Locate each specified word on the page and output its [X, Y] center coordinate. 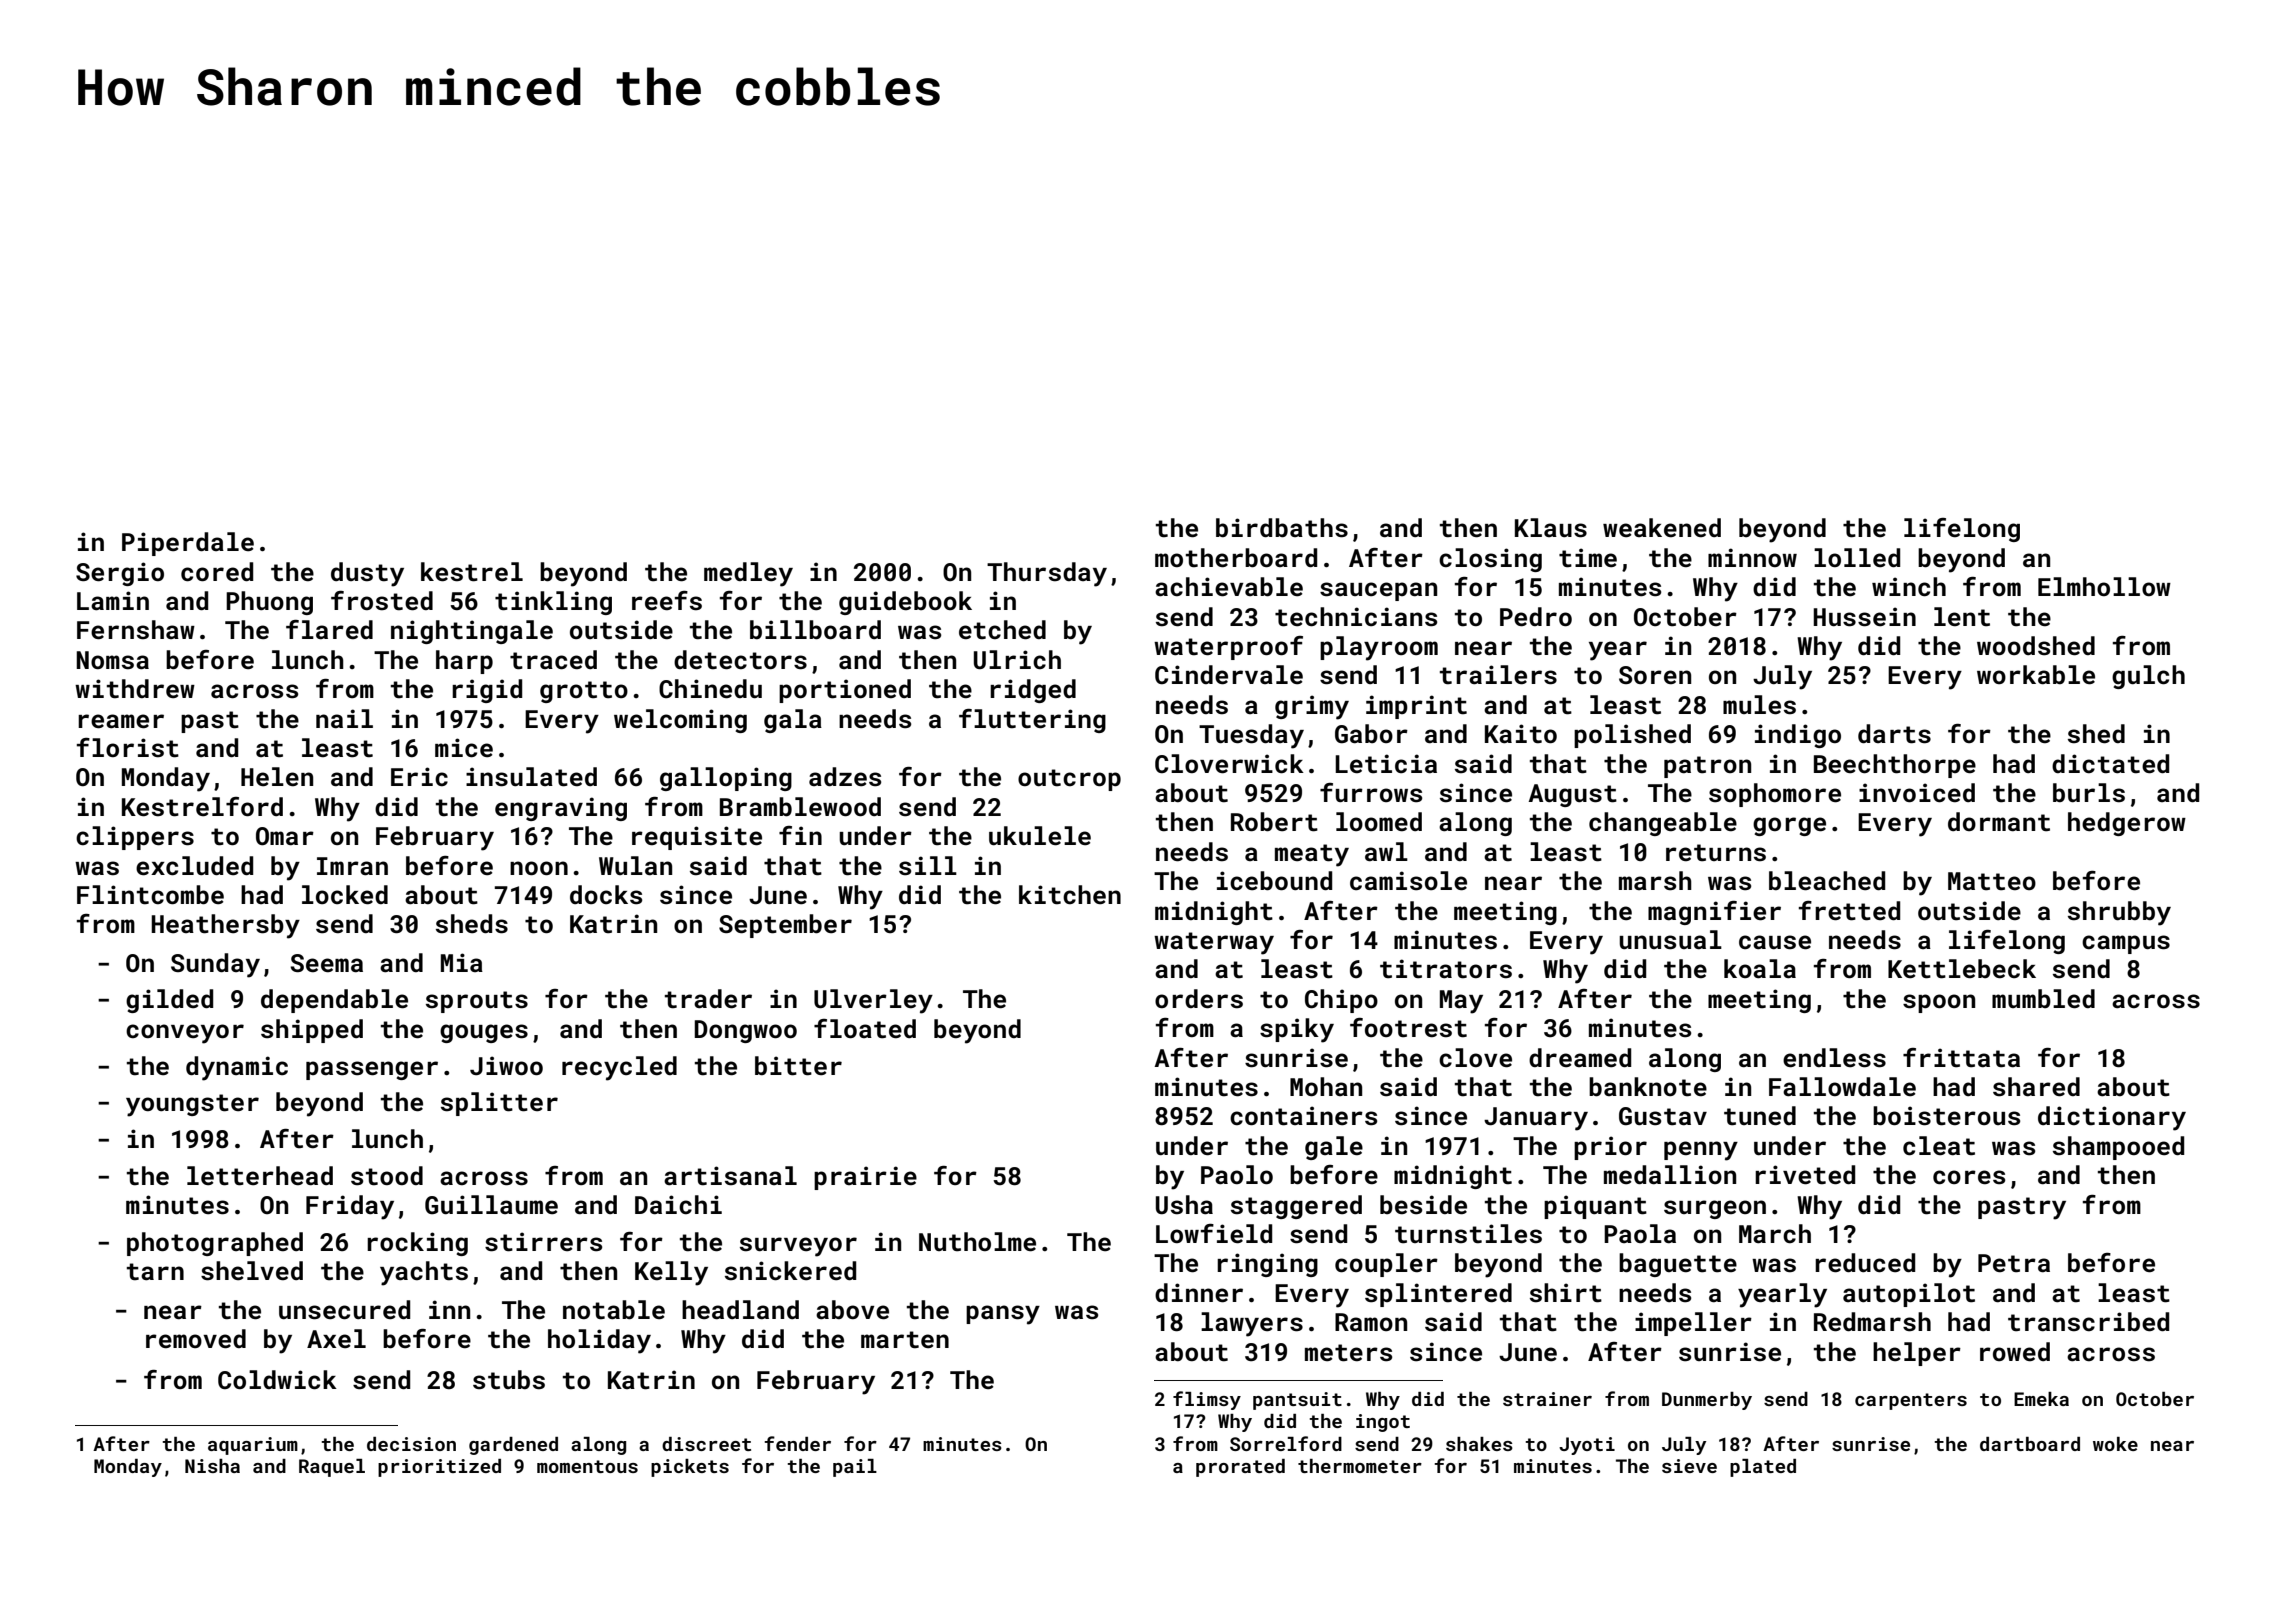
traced [553, 660]
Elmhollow [2104, 586]
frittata [1961, 1058]
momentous [587, 1466]
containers [1303, 1116]
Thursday [1047, 574]
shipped [312, 1031]
